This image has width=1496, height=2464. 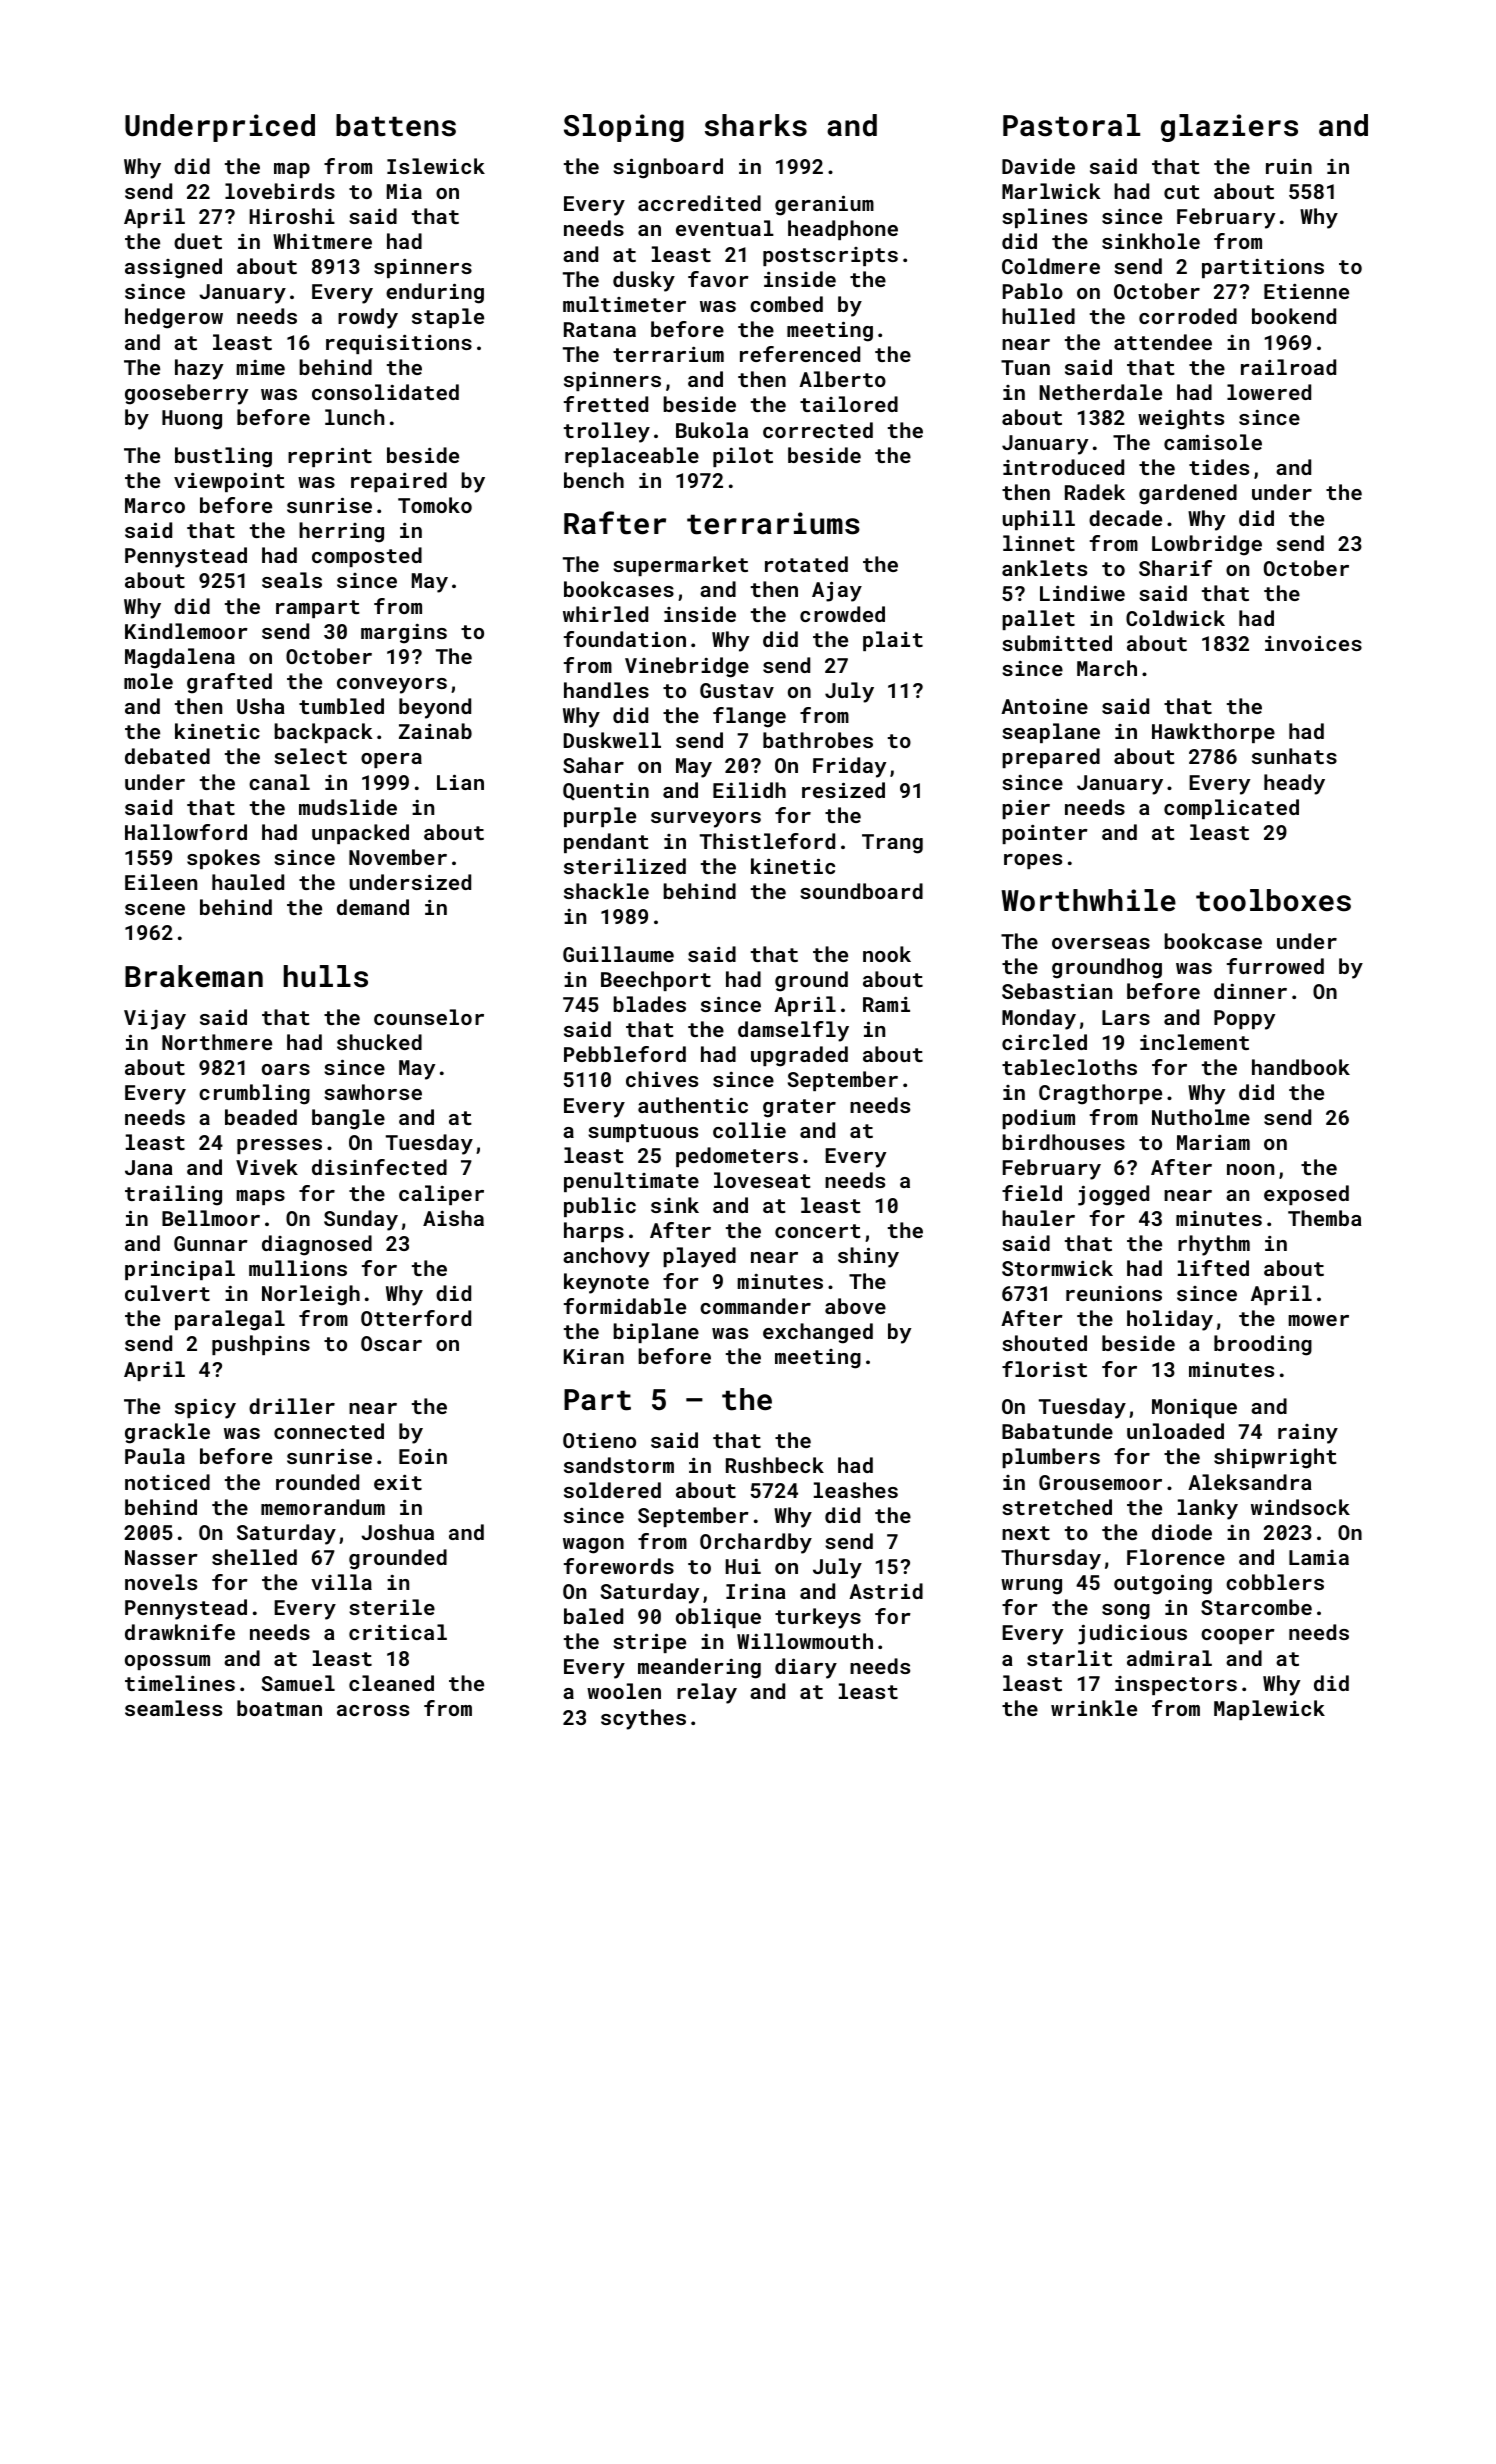 I want to click on Beechport, so click(x=656, y=981).
